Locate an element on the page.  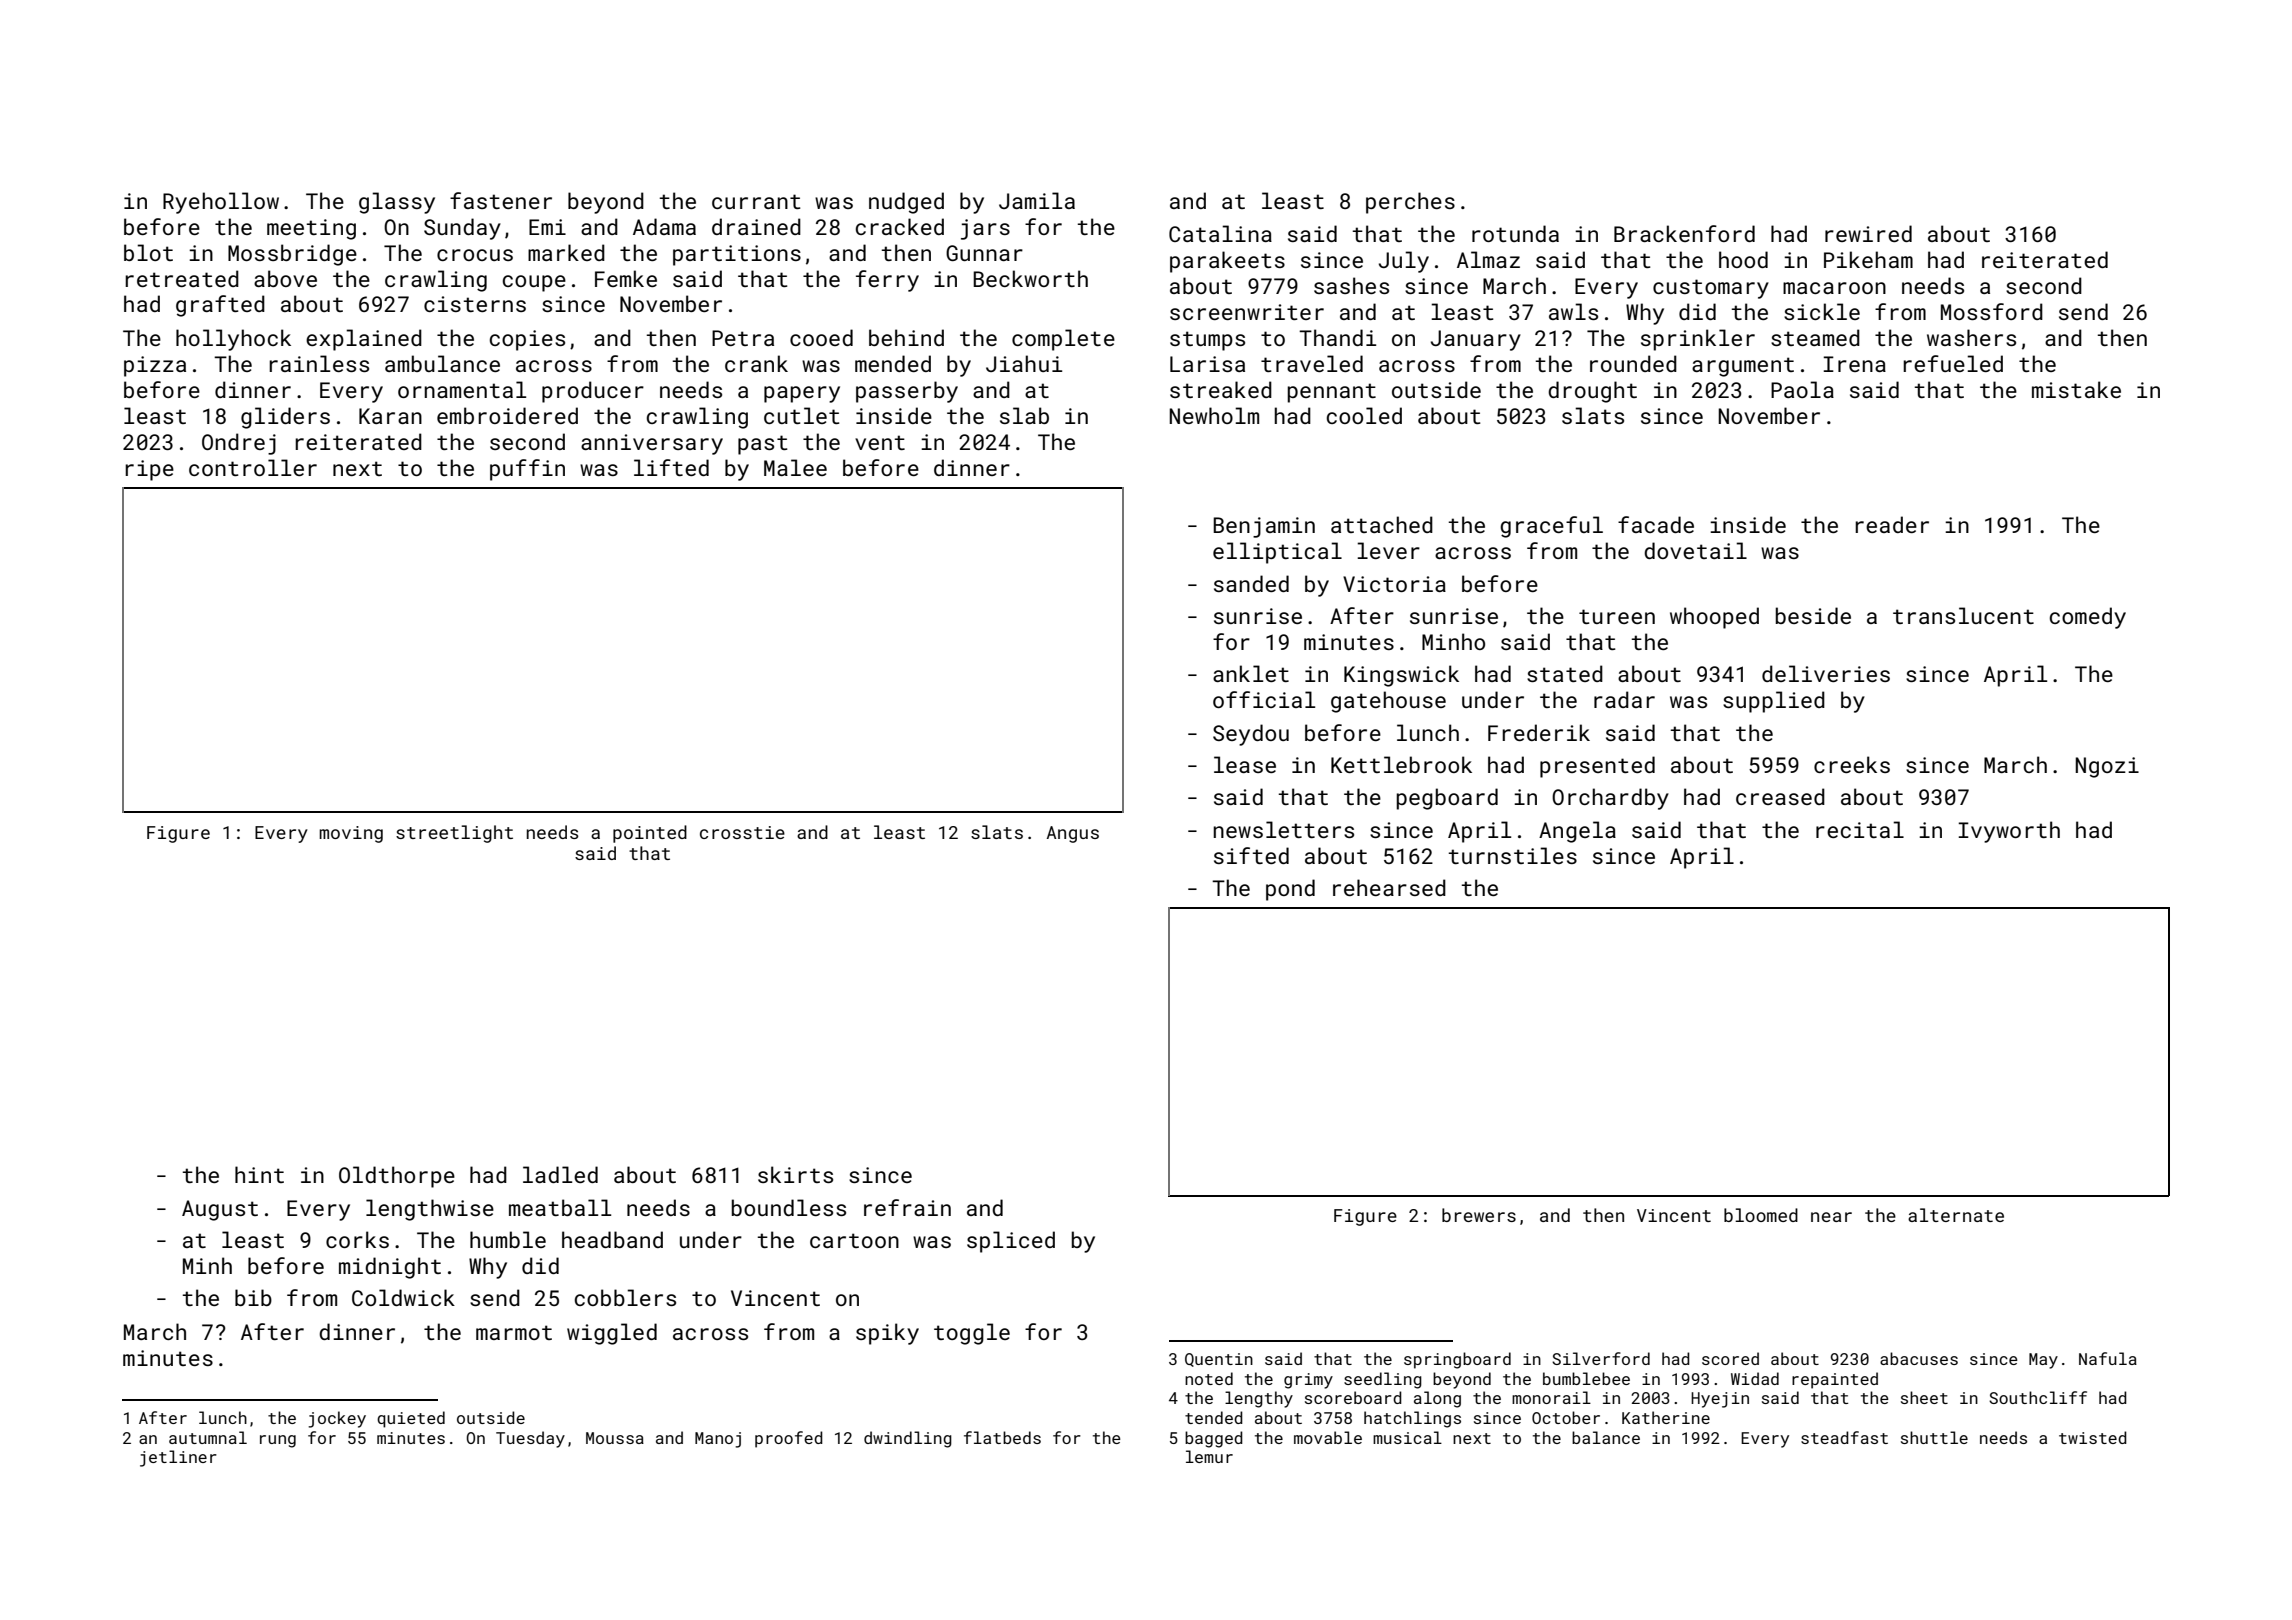
moving is located at coordinates (351, 834).
